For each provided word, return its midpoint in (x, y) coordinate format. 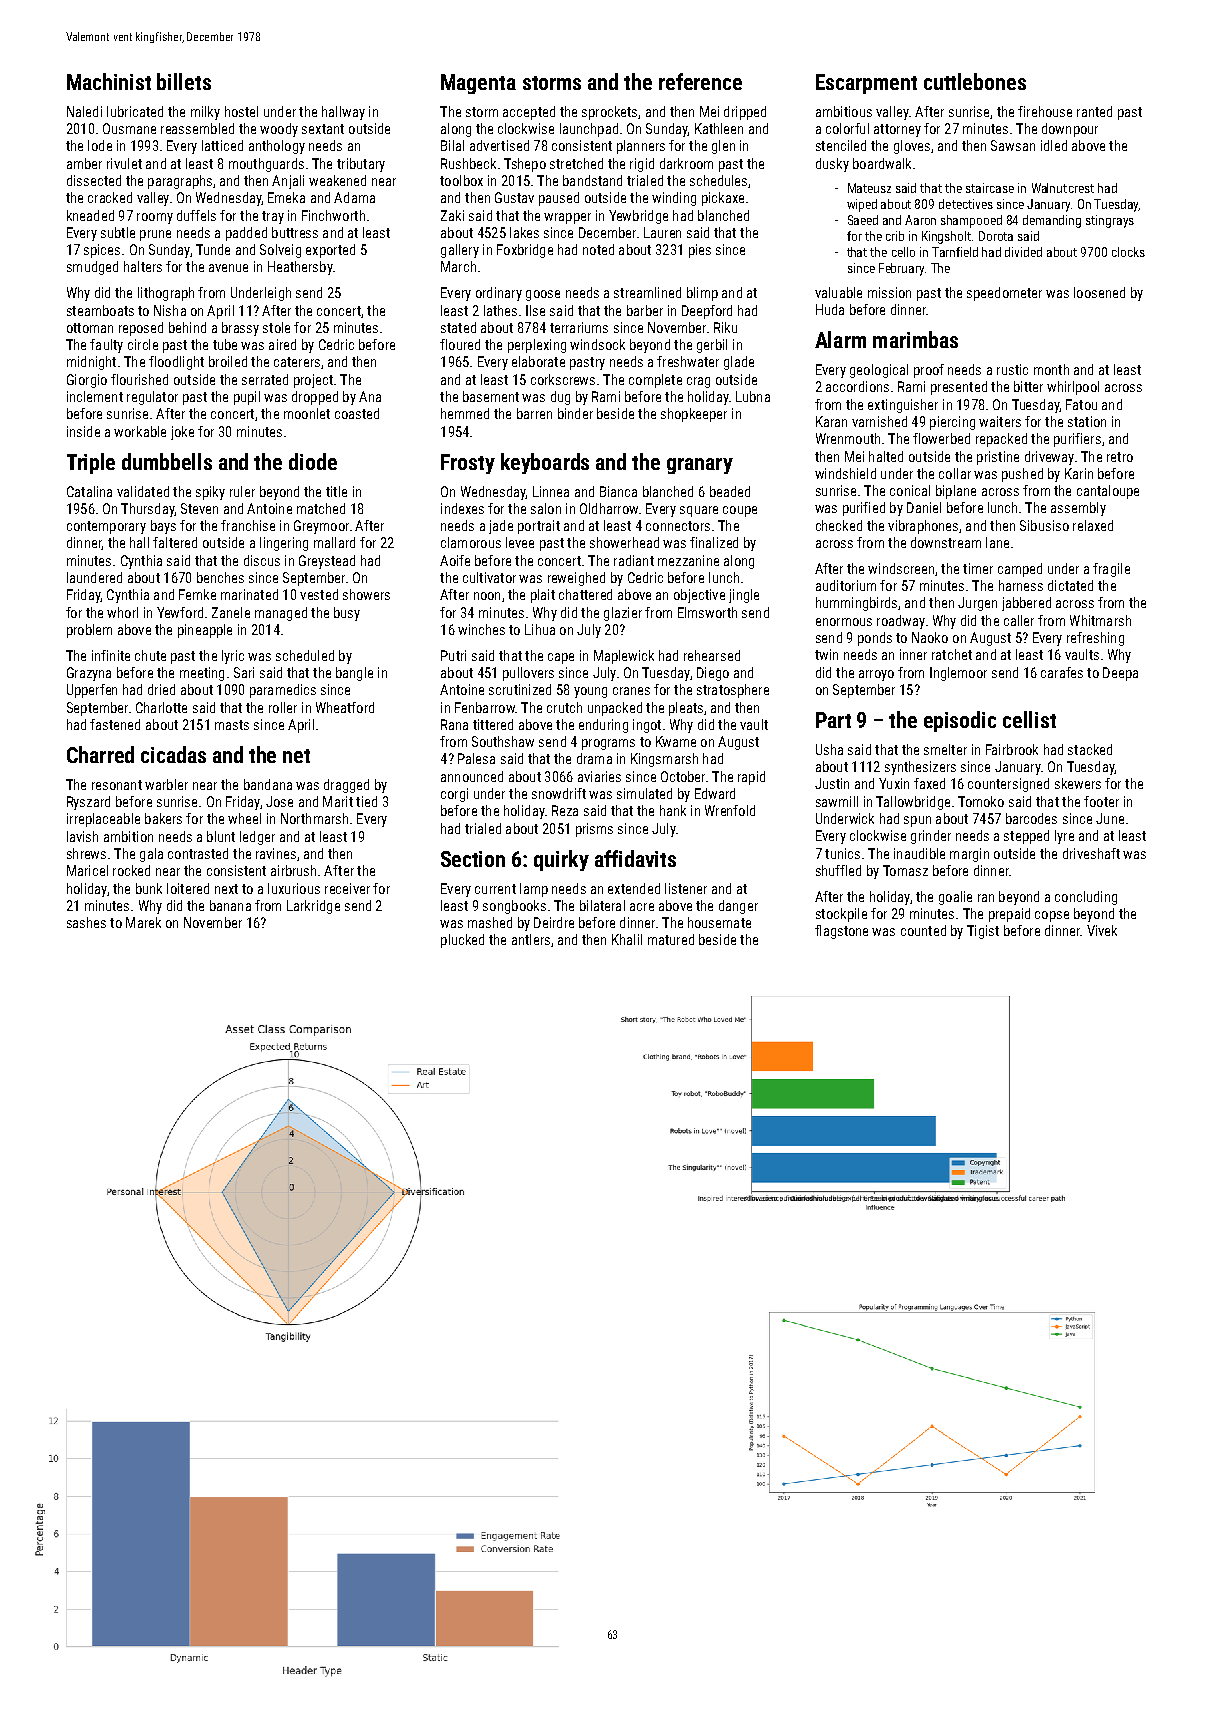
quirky (561, 860)
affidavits (635, 858)
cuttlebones (975, 81)
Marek (143, 922)
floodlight (176, 363)
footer (1101, 801)
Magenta (478, 84)
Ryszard (88, 803)
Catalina (89, 491)
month (1051, 369)
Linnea (551, 491)
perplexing (537, 346)
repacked (1001, 440)
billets (184, 81)
